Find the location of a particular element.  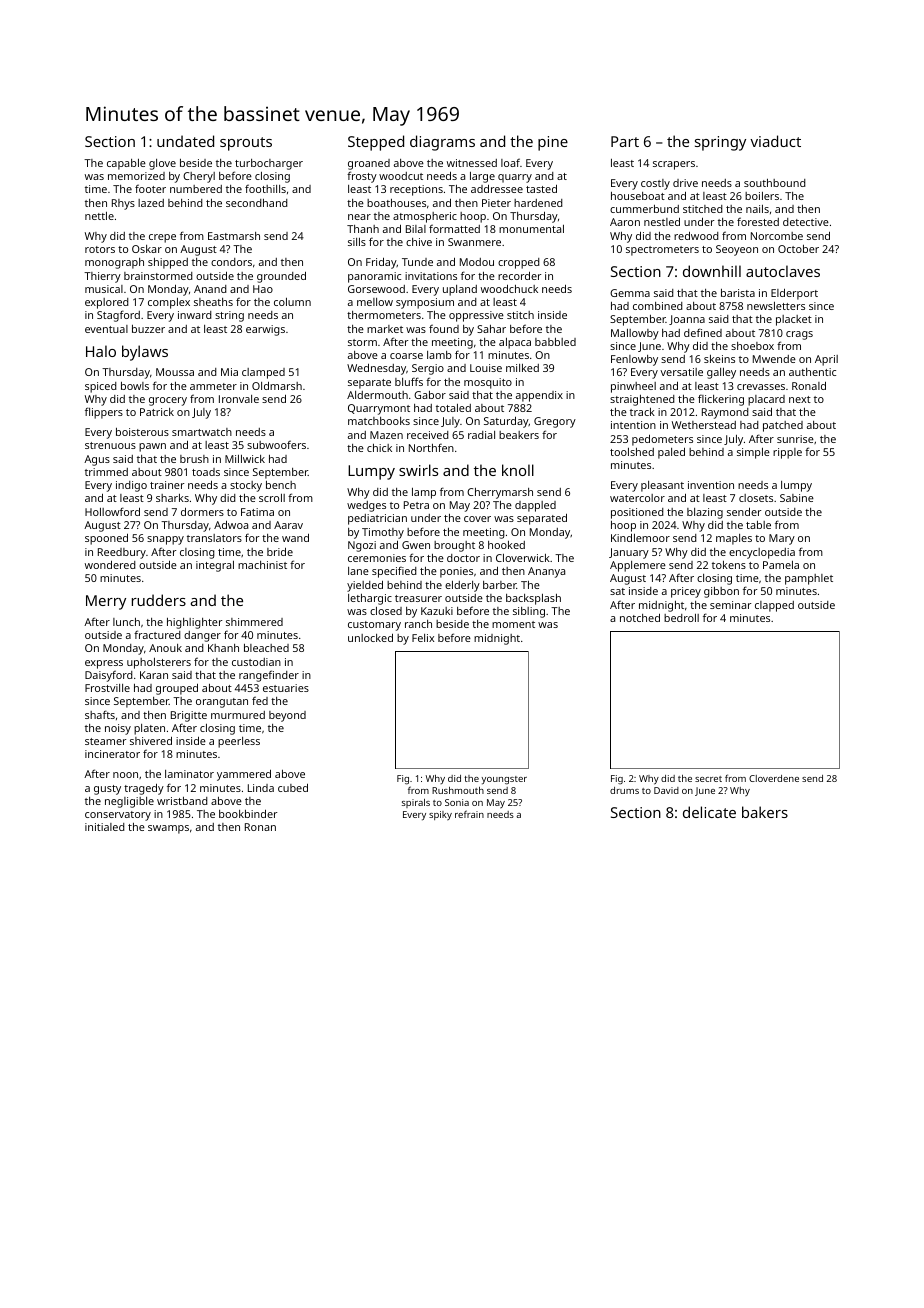

refrain is located at coordinates (469, 814).
